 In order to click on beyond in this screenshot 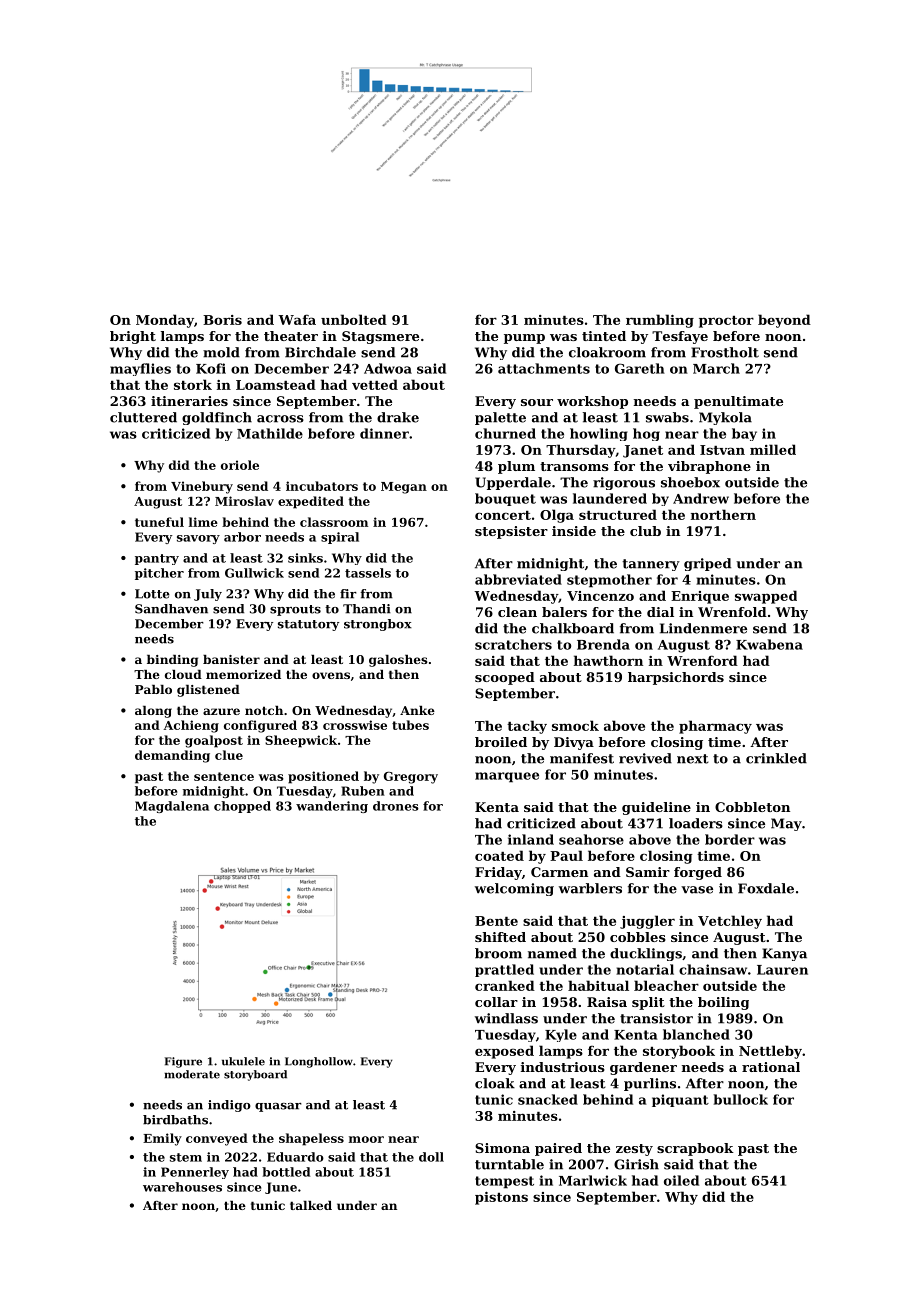, I will do `click(784, 321)`.
